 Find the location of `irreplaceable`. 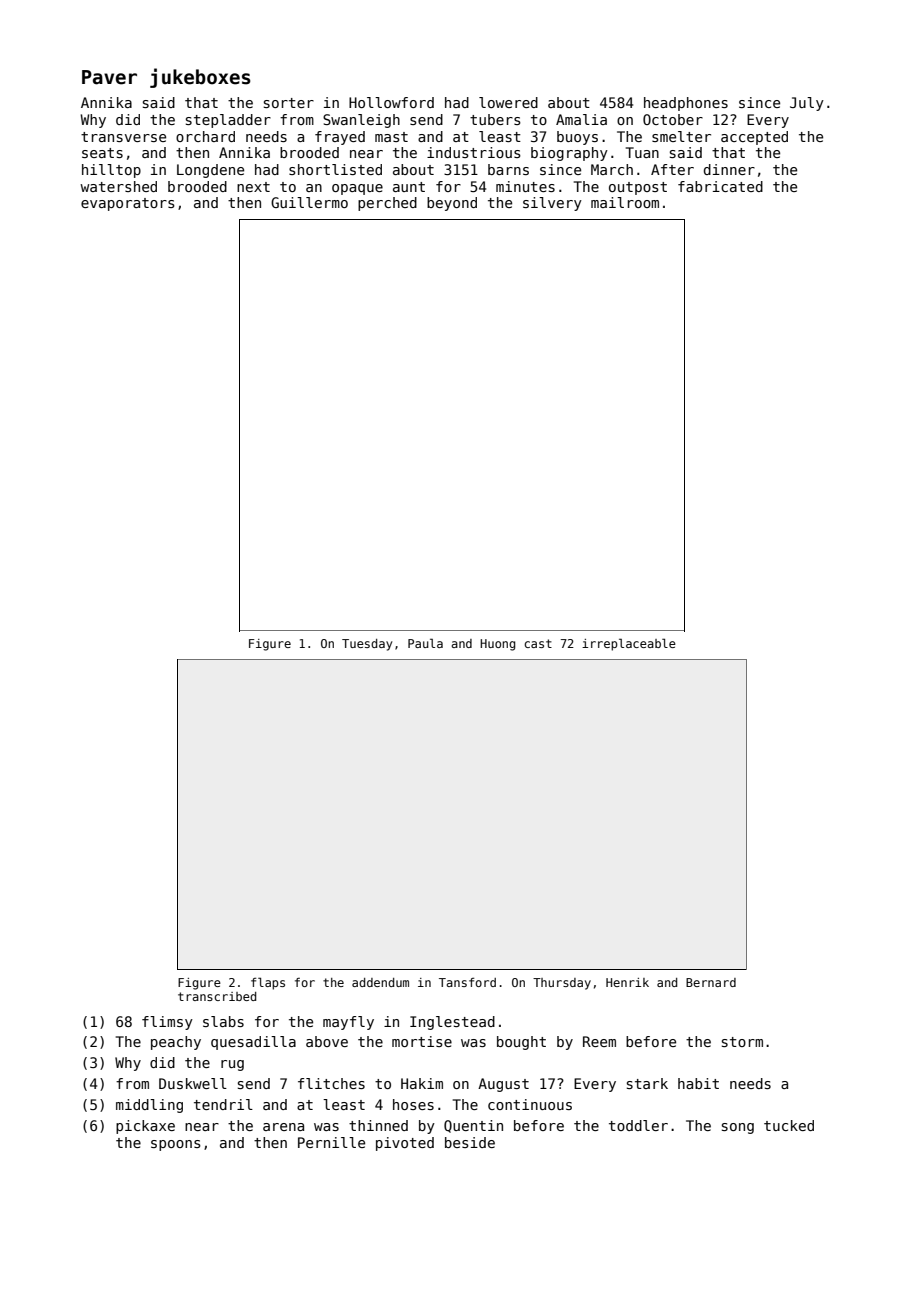

irreplaceable is located at coordinates (629, 644).
